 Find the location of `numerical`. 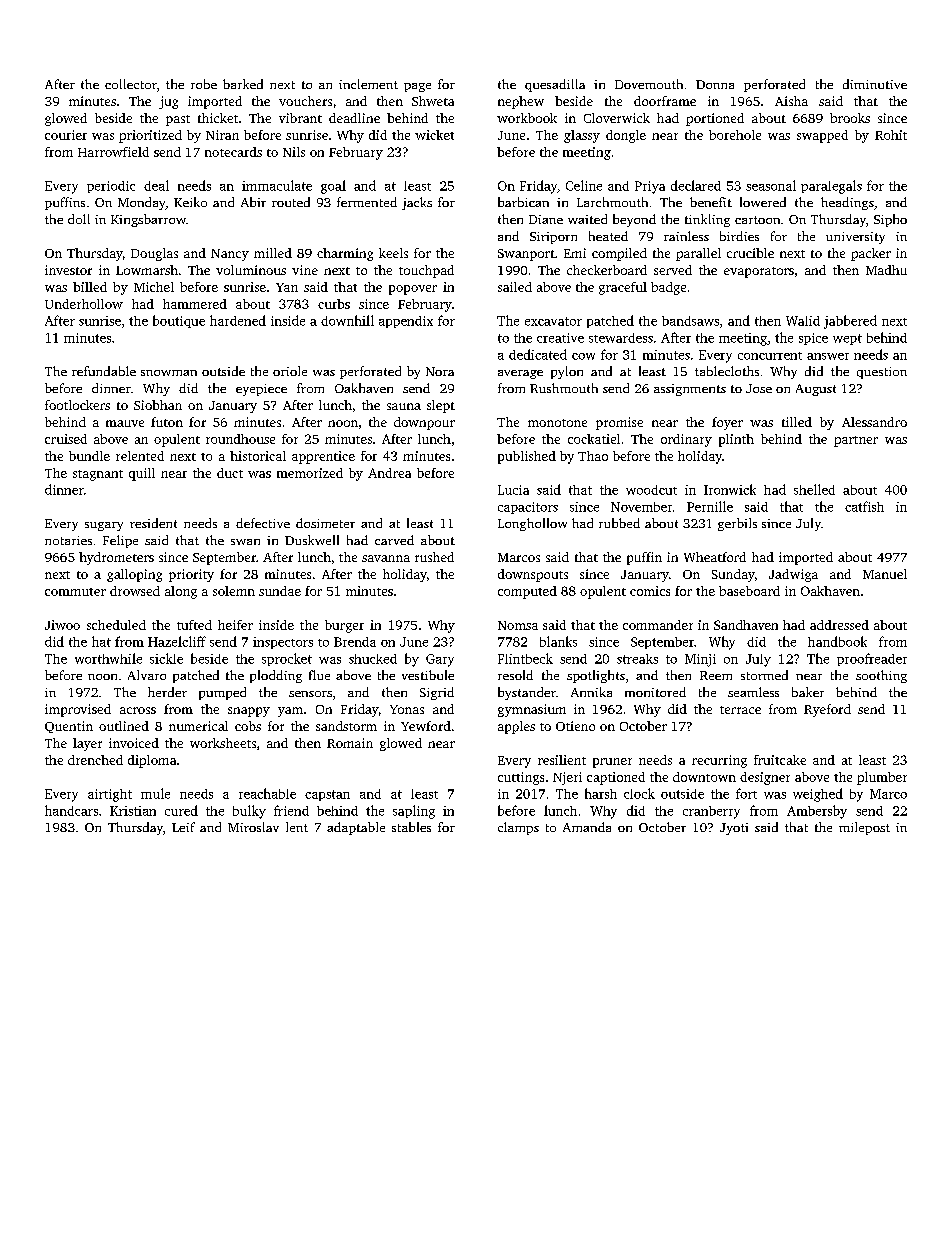

numerical is located at coordinates (198, 726).
